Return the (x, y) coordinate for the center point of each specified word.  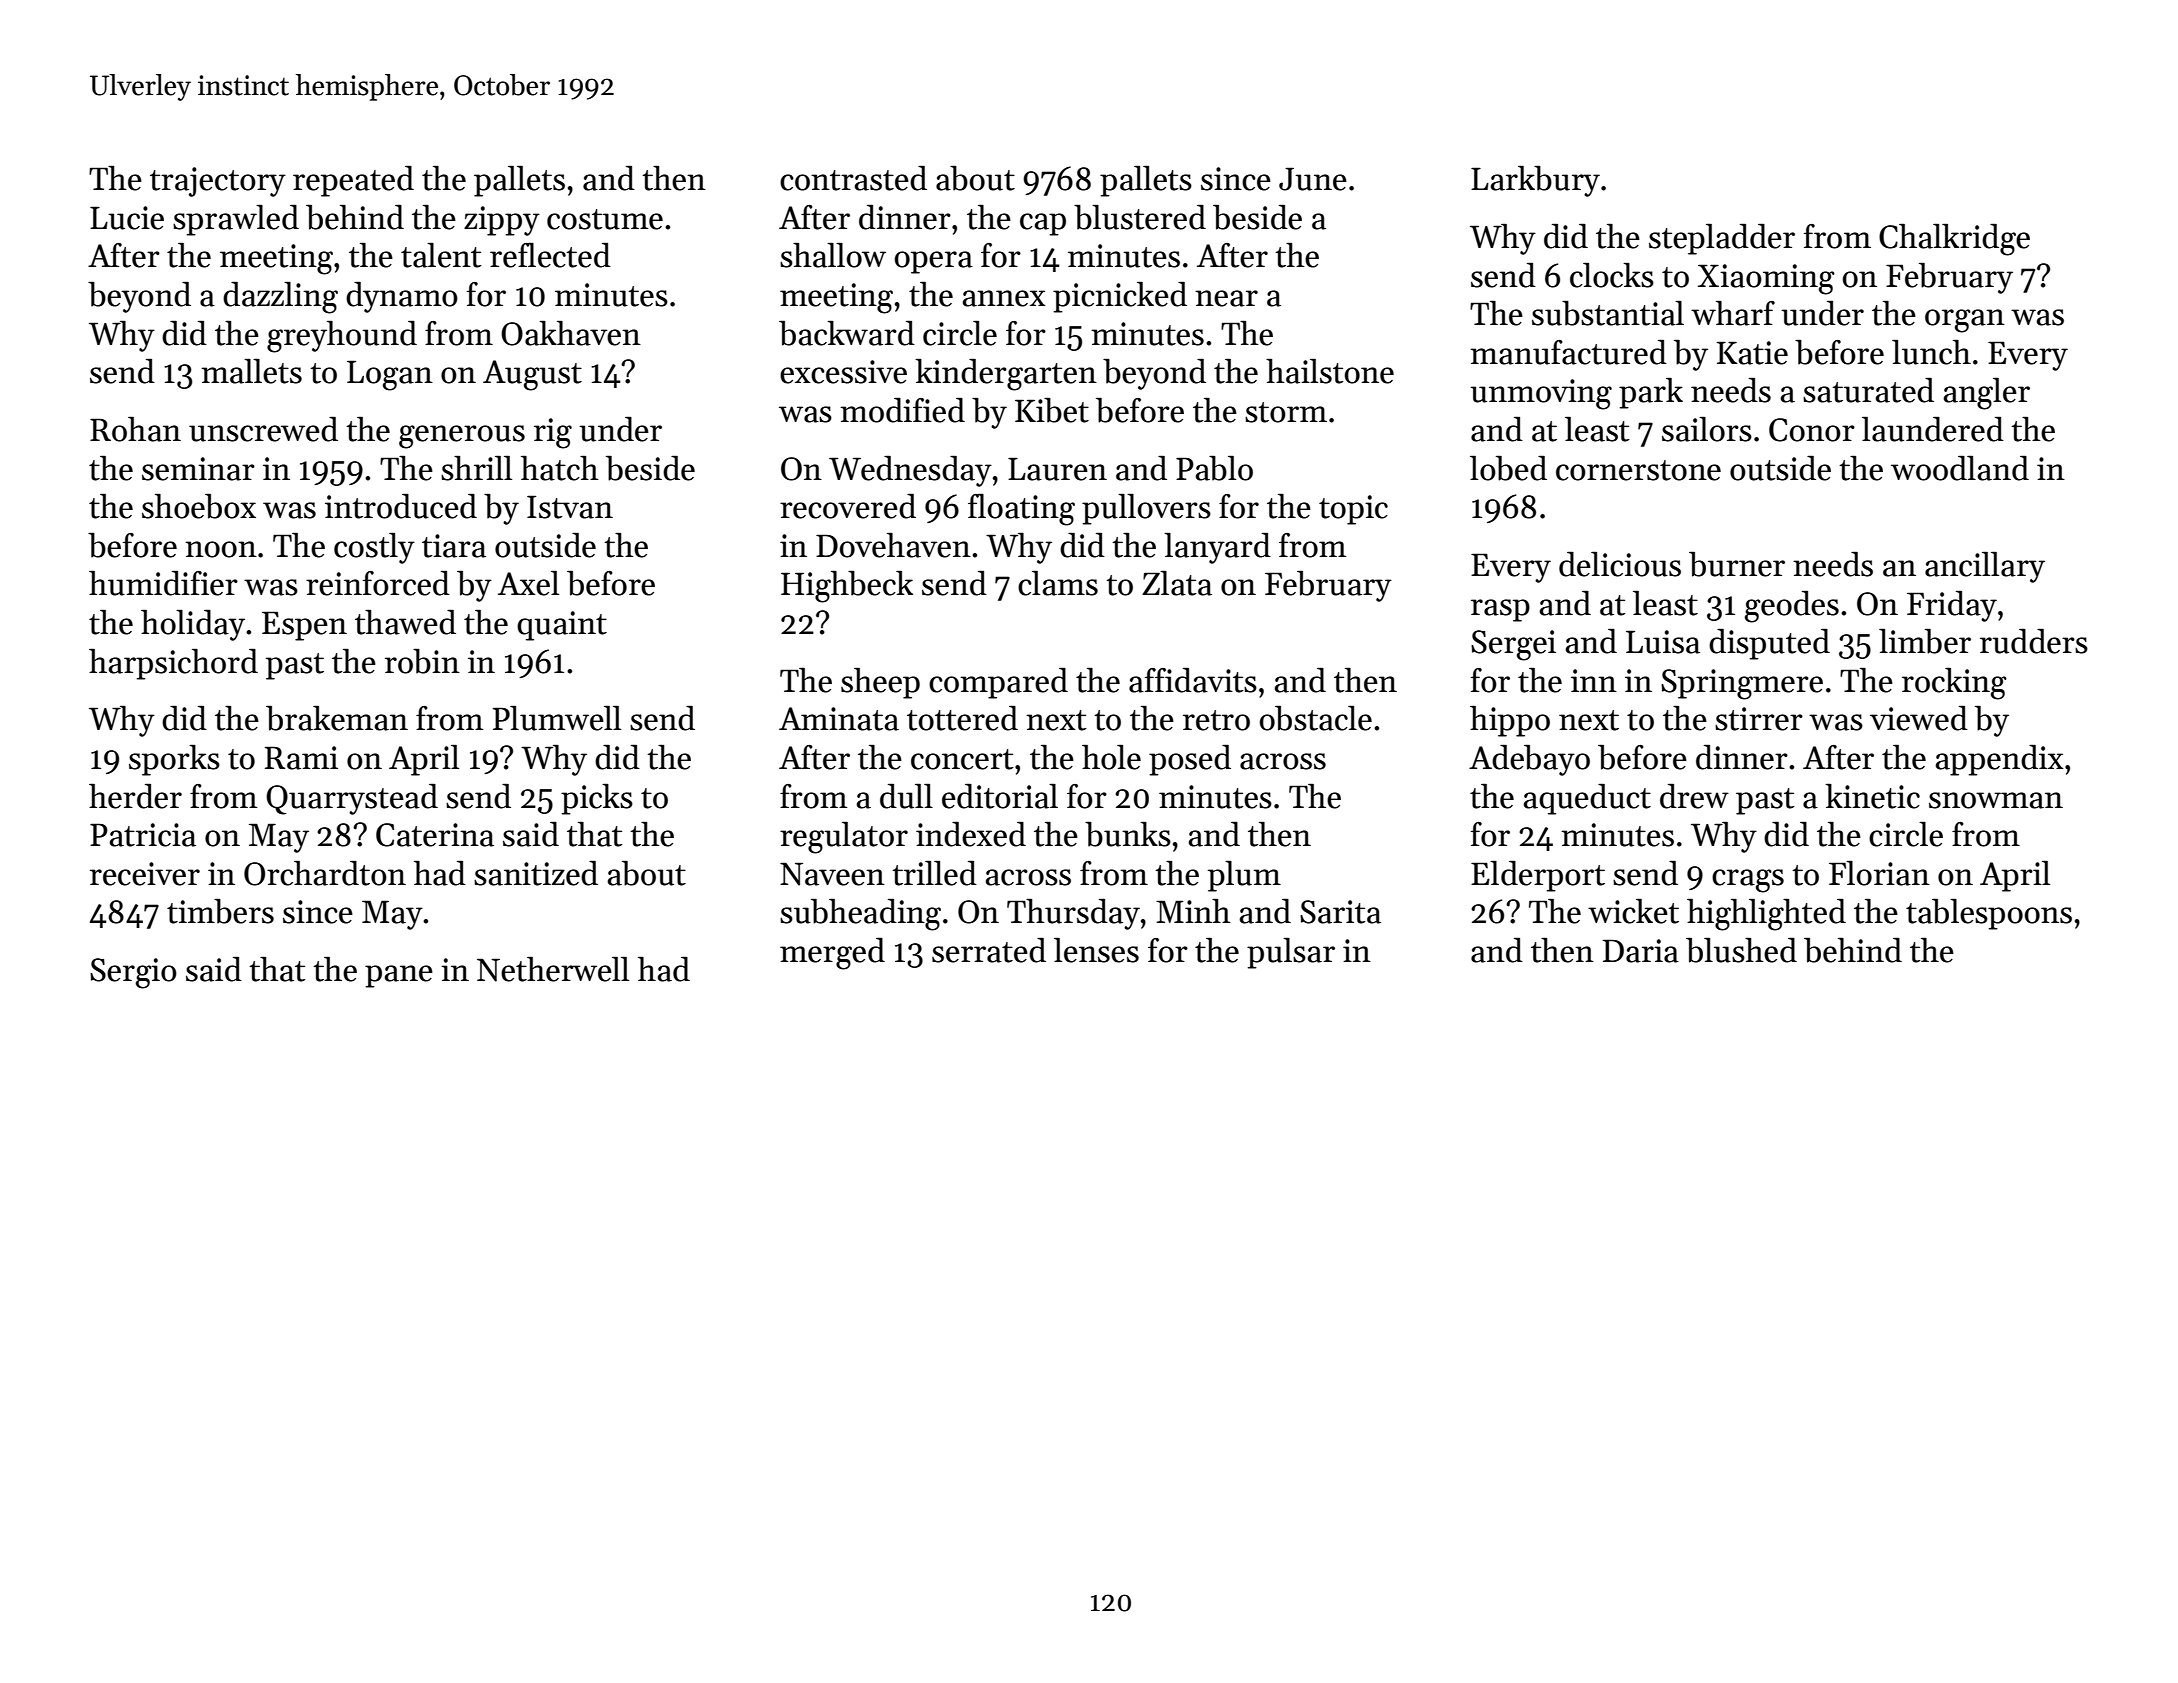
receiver (145, 874)
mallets (251, 371)
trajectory (218, 182)
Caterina (435, 835)
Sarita (1340, 912)
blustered (1140, 217)
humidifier (163, 583)
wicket (1633, 911)
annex (1004, 298)
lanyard (1217, 548)
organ (1965, 321)
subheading (860, 914)
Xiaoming (1766, 279)
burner (1737, 564)
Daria (1641, 951)
